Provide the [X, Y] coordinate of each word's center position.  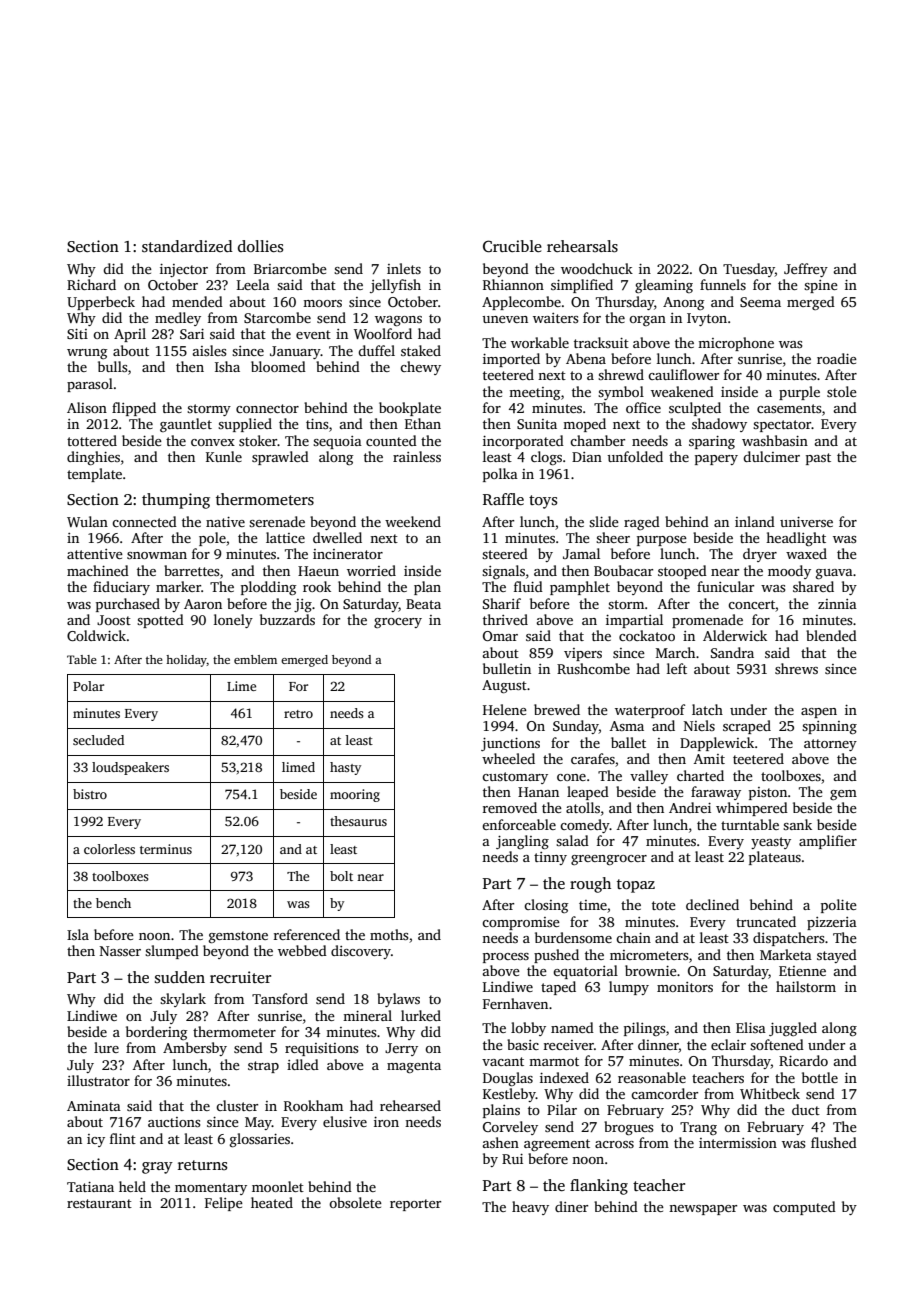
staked [421, 350]
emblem [255, 659]
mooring [355, 795]
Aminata [94, 1106]
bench [113, 903]
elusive [345, 1121]
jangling [522, 842]
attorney [830, 745]
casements [789, 408]
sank [797, 824]
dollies [260, 246]
